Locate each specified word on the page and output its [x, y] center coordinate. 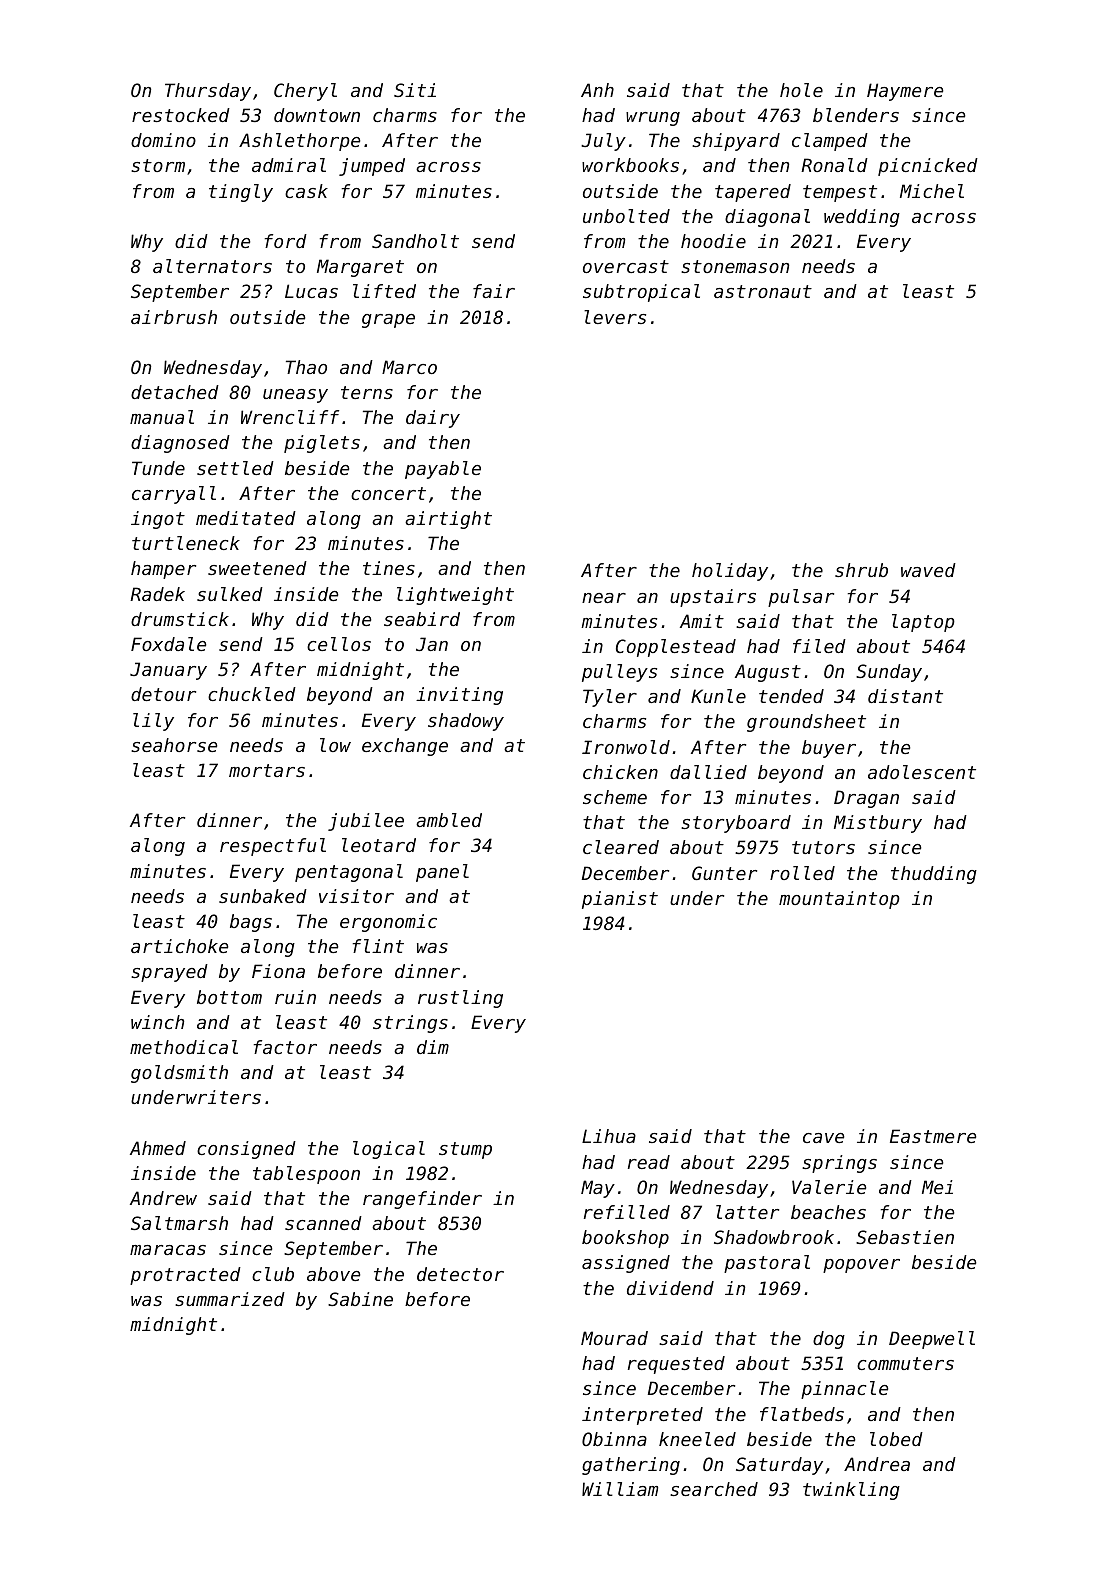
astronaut [763, 291]
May [598, 1189]
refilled [627, 1212]
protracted [185, 1276]
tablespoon [306, 1175]
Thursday [208, 92]
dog [829, 1340]
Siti [415, 90]
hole [801, 90]
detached [175, 392]
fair [494, 291]
